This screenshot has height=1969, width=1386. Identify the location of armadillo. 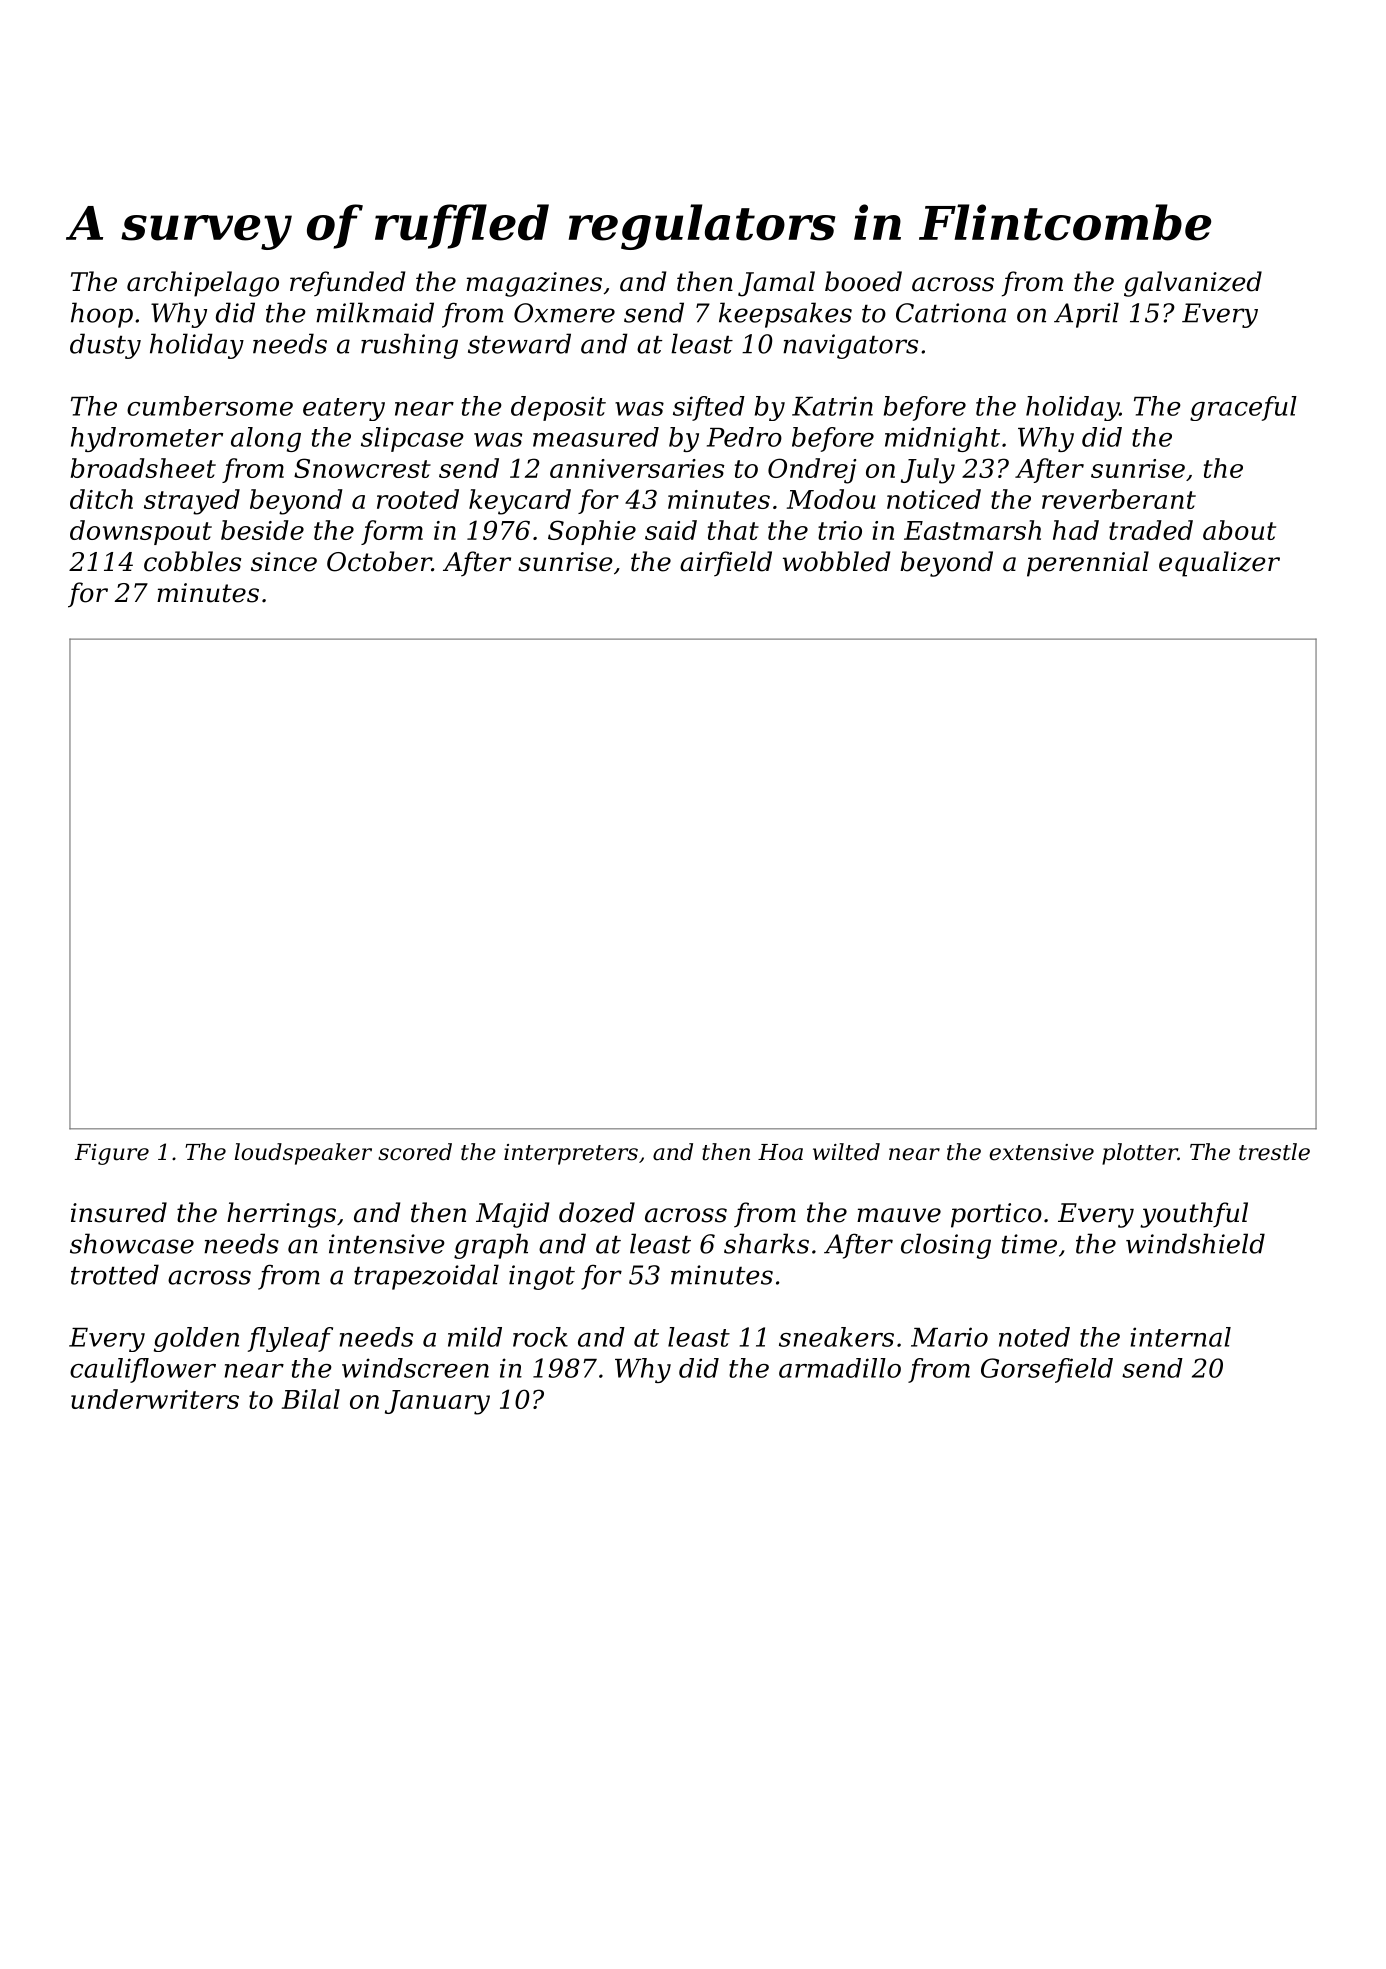
(840, 1368).
